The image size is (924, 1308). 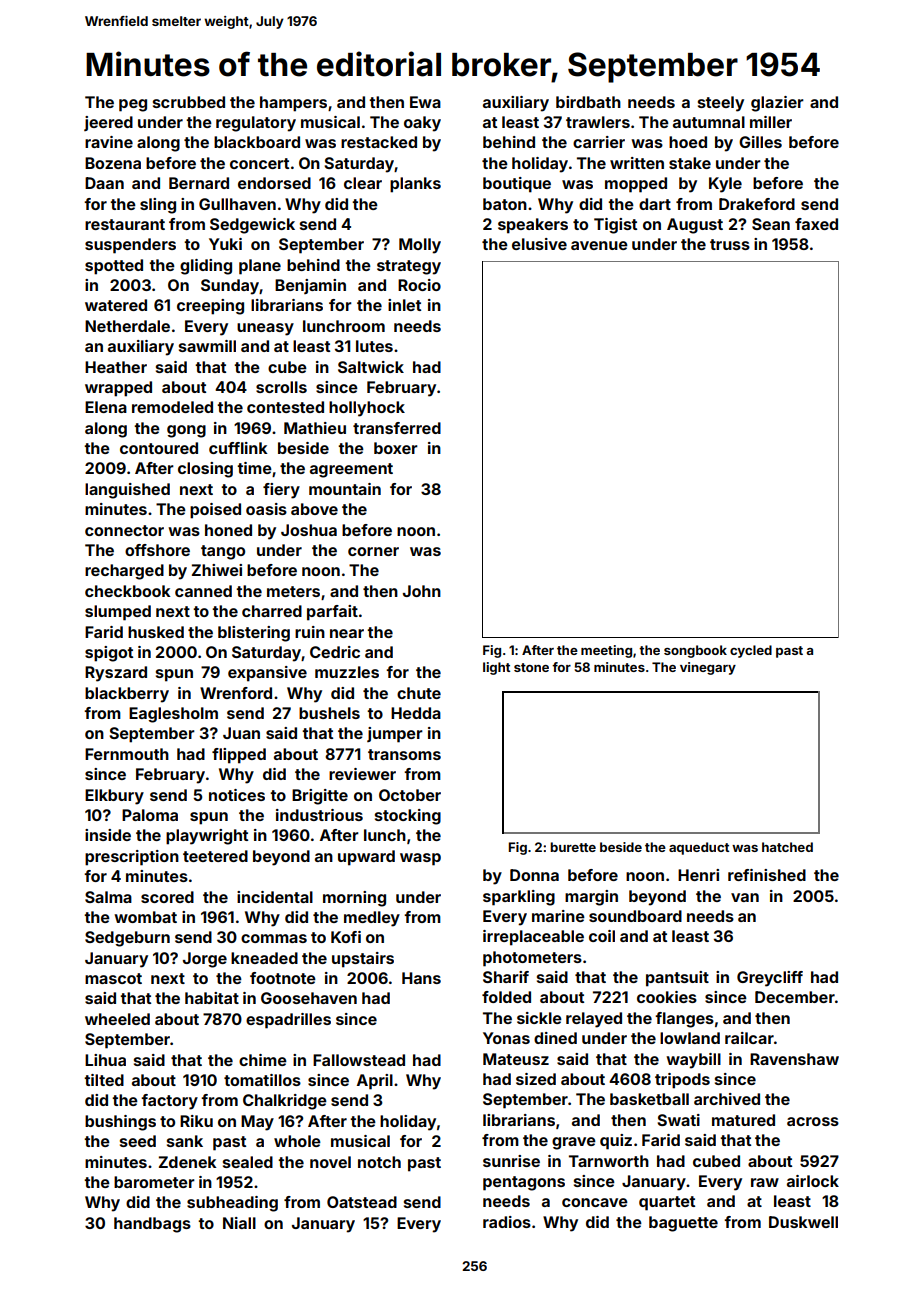 I want to click on cycled, so click(x=751, y=651).
